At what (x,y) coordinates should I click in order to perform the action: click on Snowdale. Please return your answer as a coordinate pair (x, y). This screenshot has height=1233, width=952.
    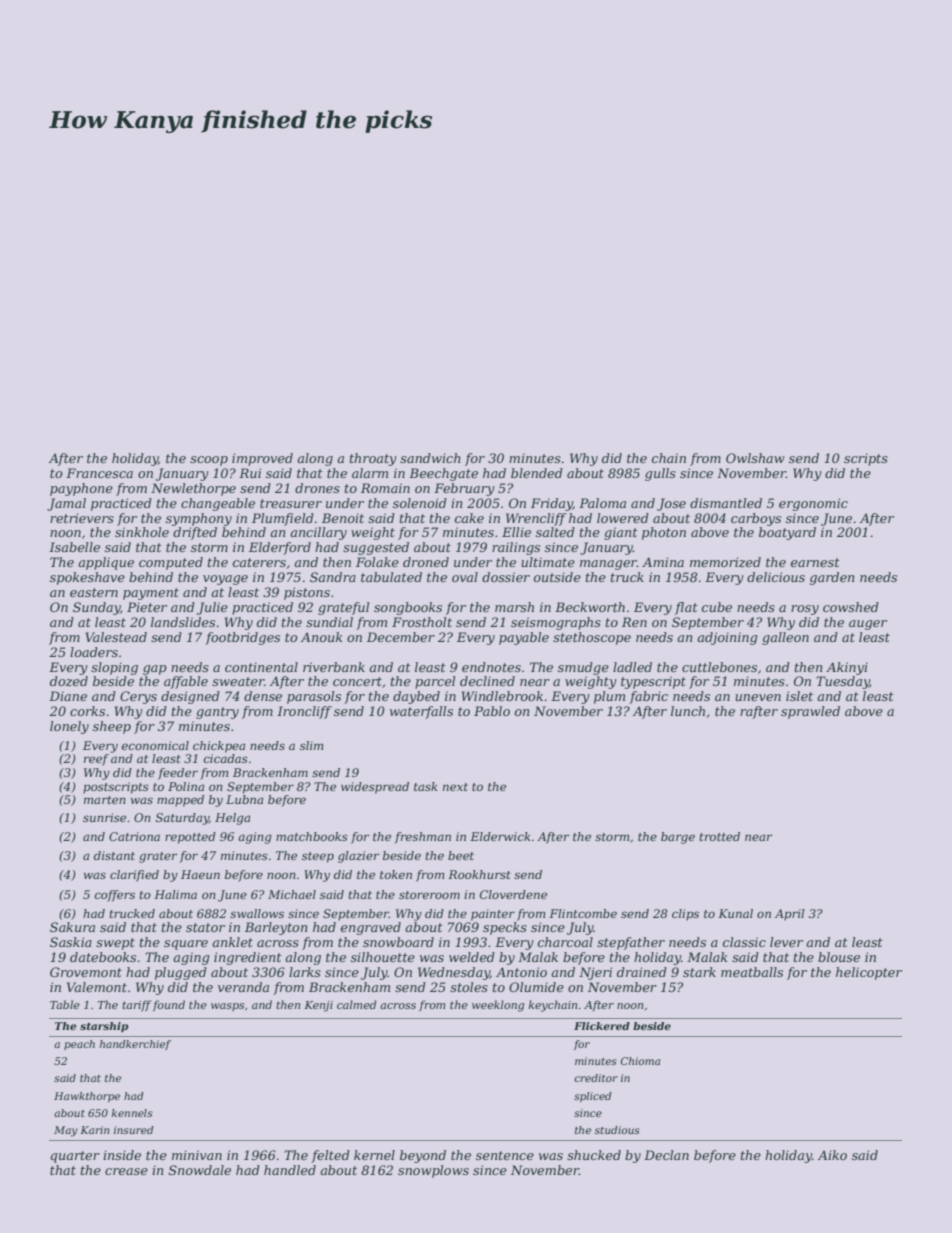
    Looking at the image, I should click on (200, 1170).
